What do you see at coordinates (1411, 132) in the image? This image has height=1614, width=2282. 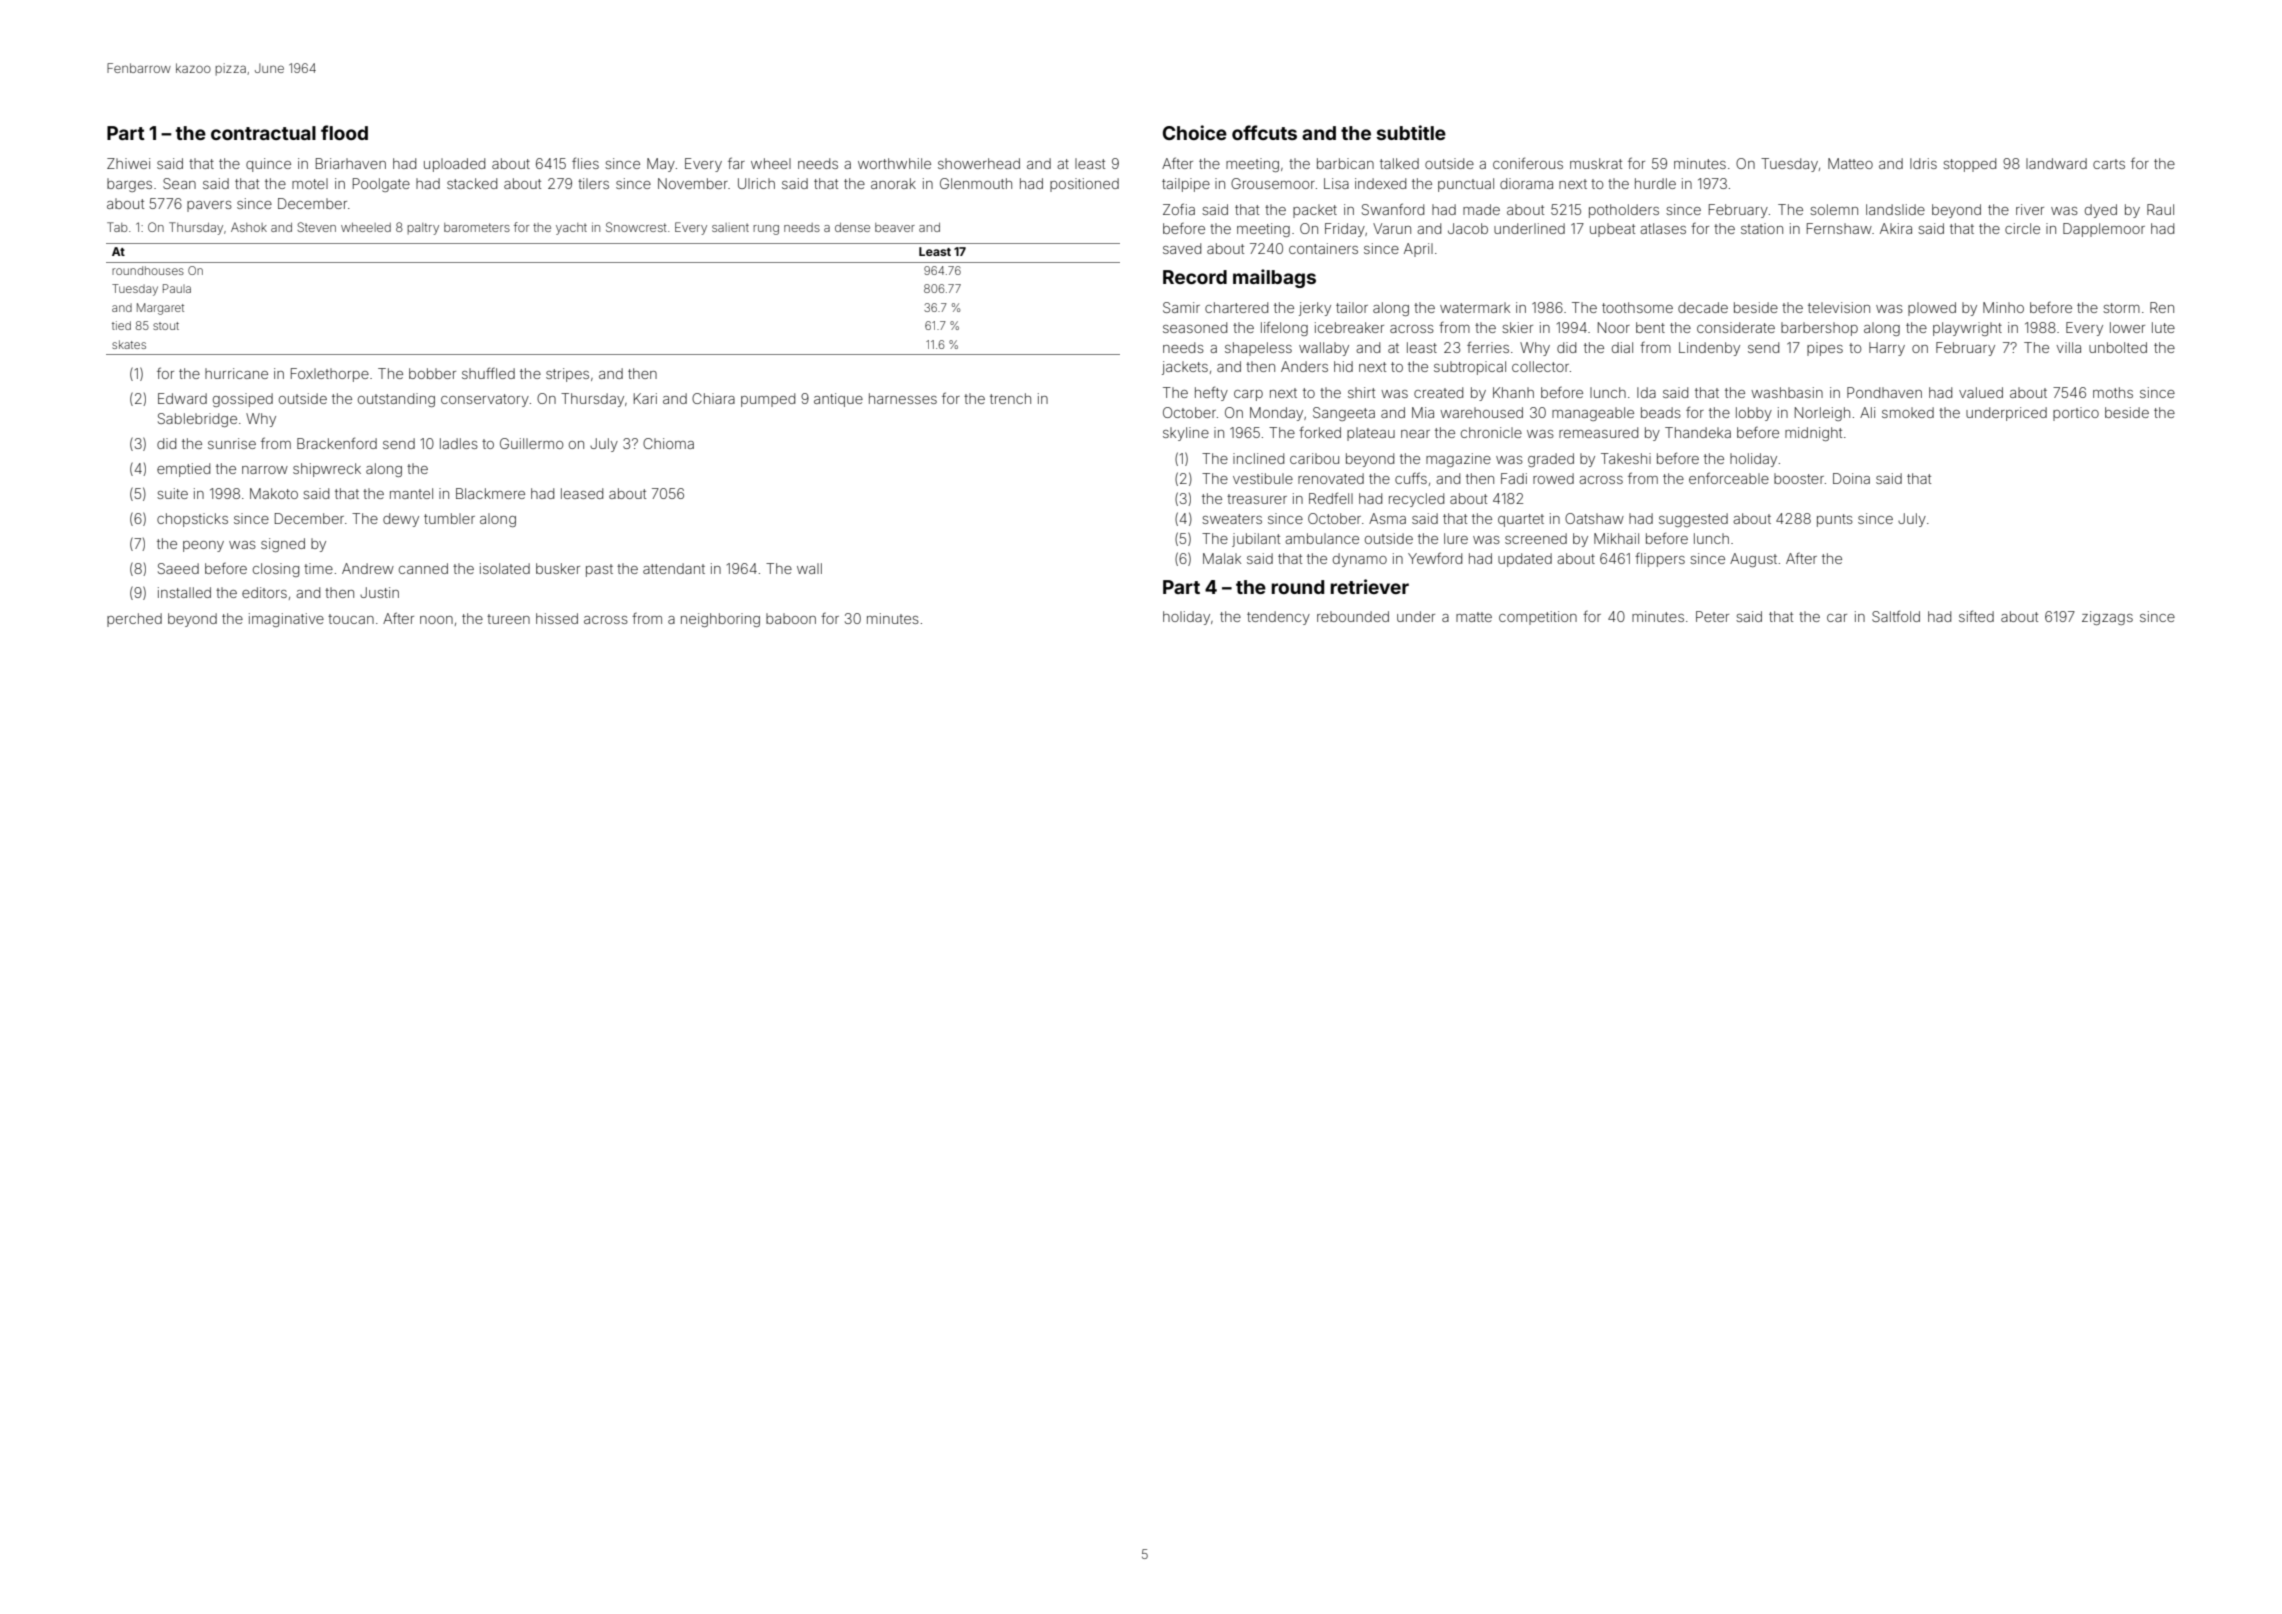 I see `subtitle` at bounding box center [1411, 132].
